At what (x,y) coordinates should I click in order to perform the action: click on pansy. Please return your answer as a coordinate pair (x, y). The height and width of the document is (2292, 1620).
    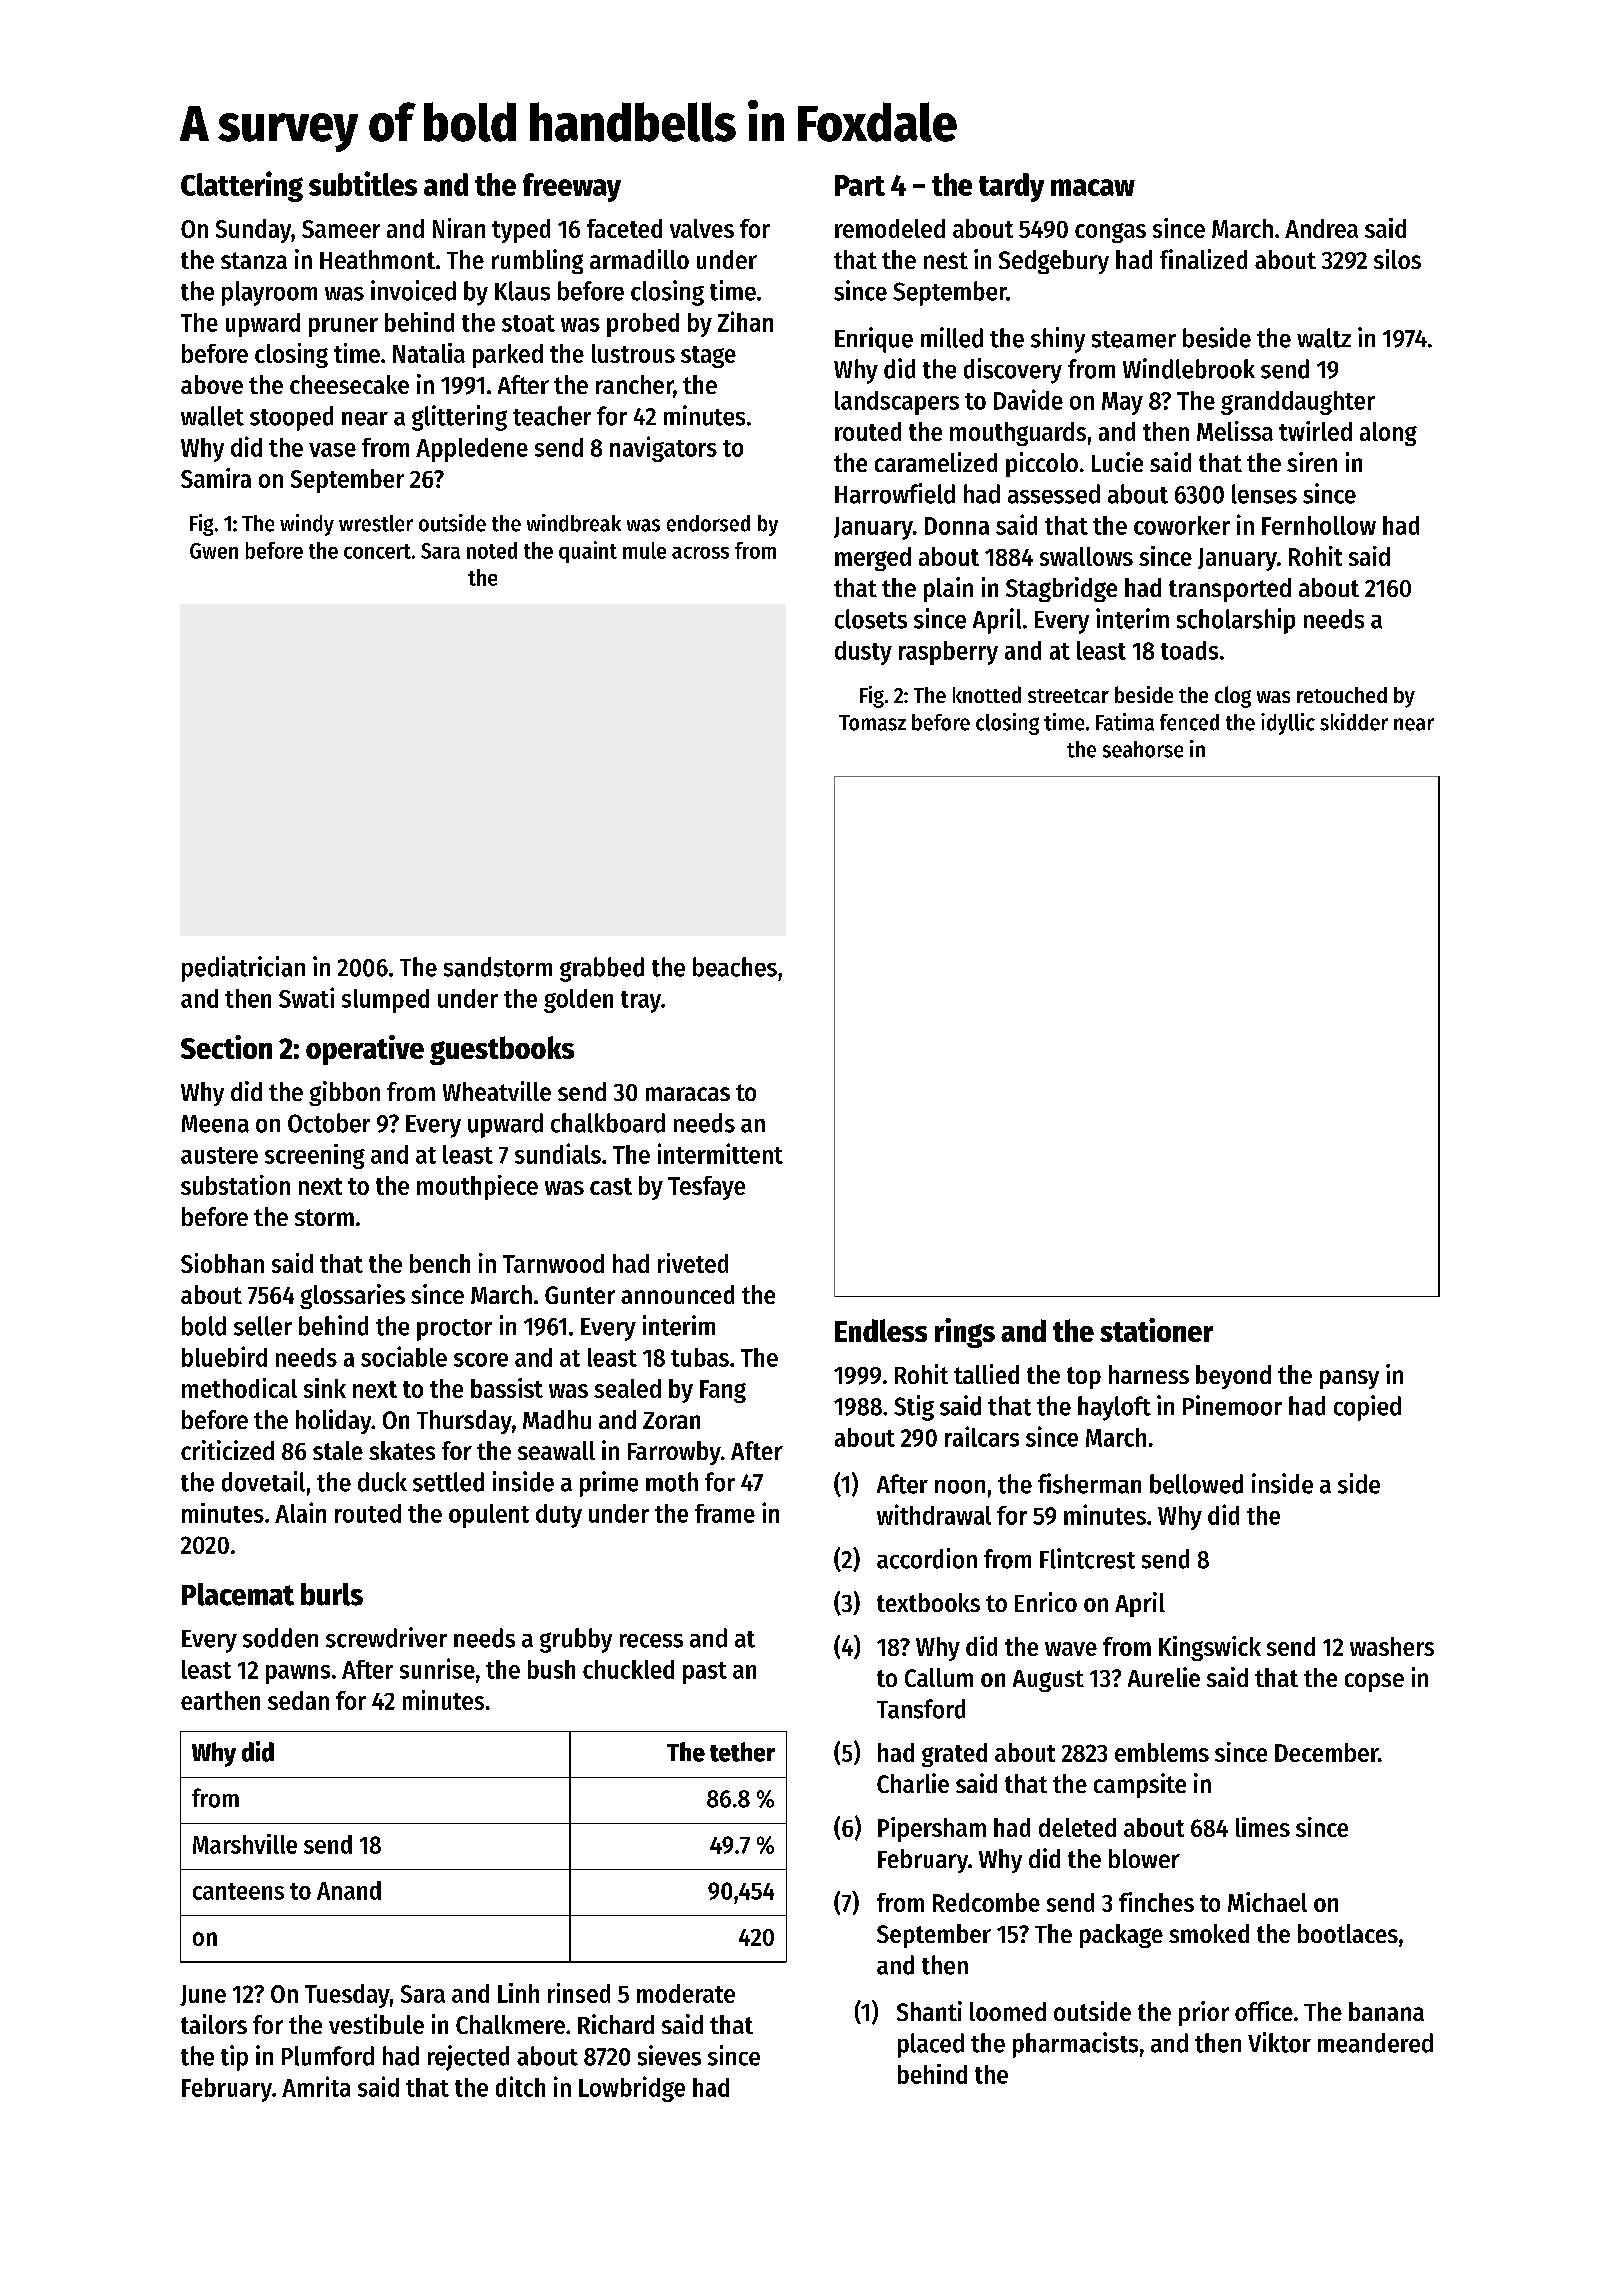
    Looking at the image, I should click on (1349, 1379).
